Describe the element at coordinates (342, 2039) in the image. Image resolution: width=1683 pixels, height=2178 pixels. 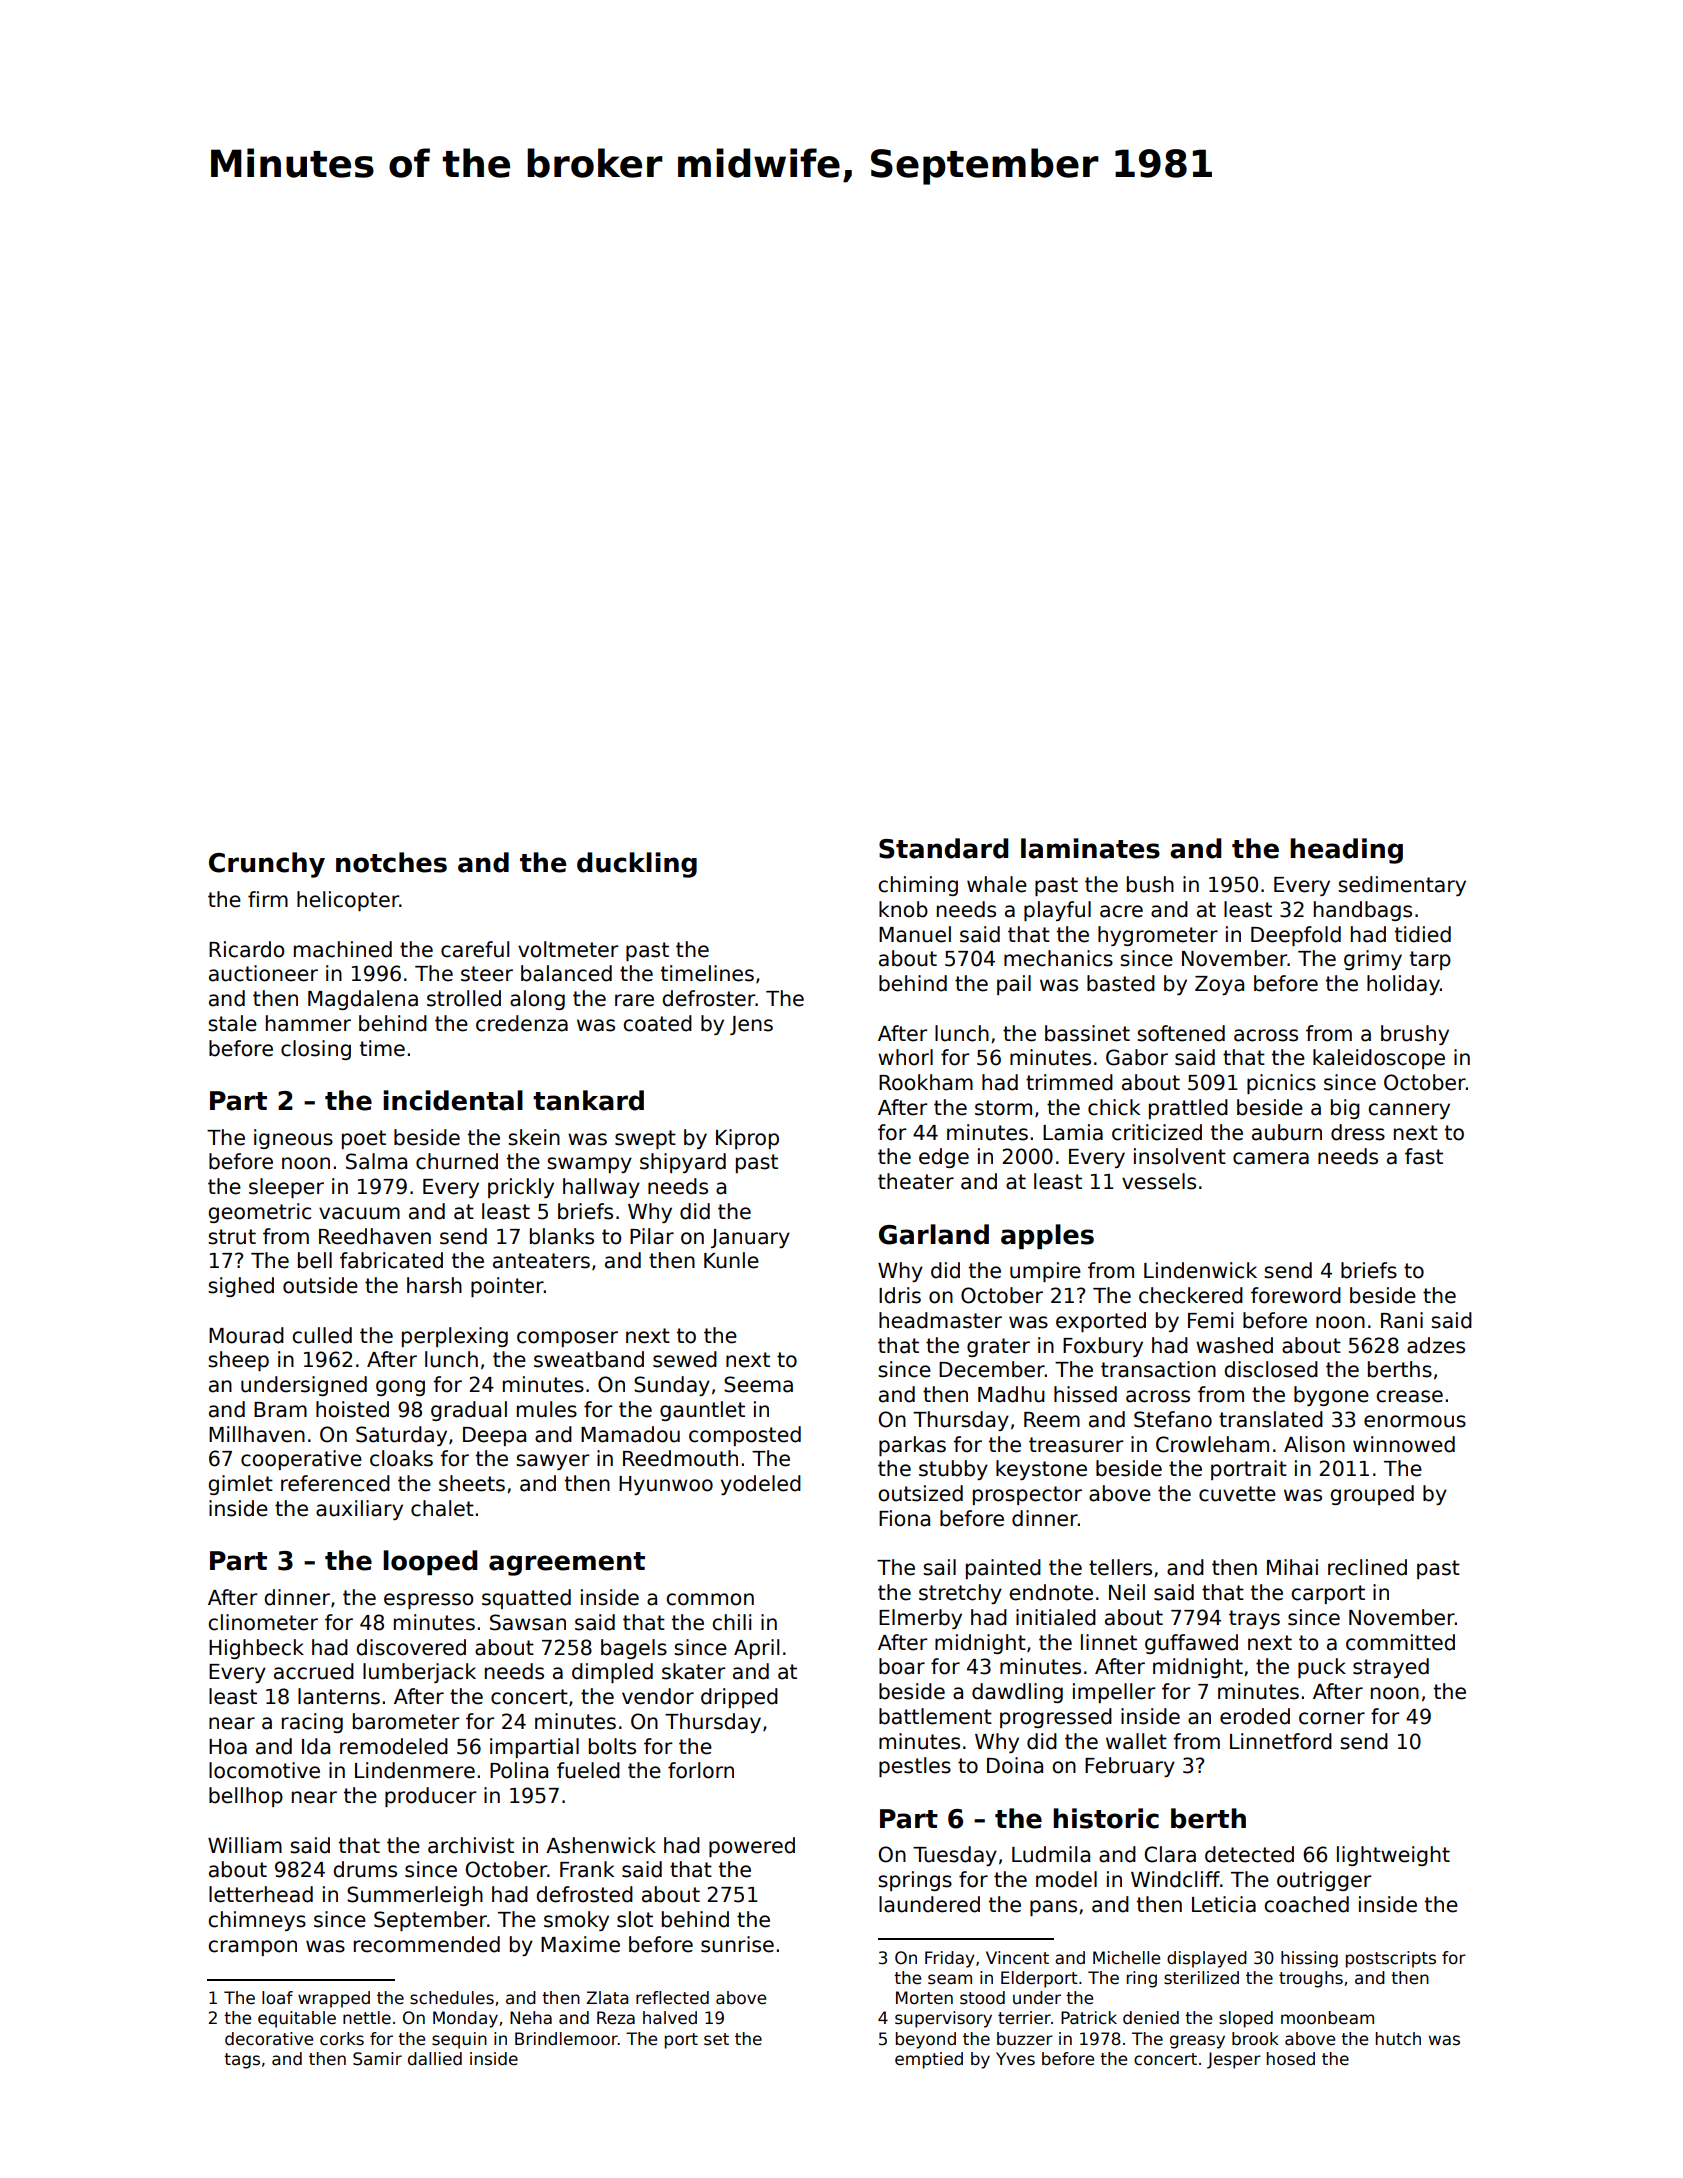
I see `corks` at that location.
